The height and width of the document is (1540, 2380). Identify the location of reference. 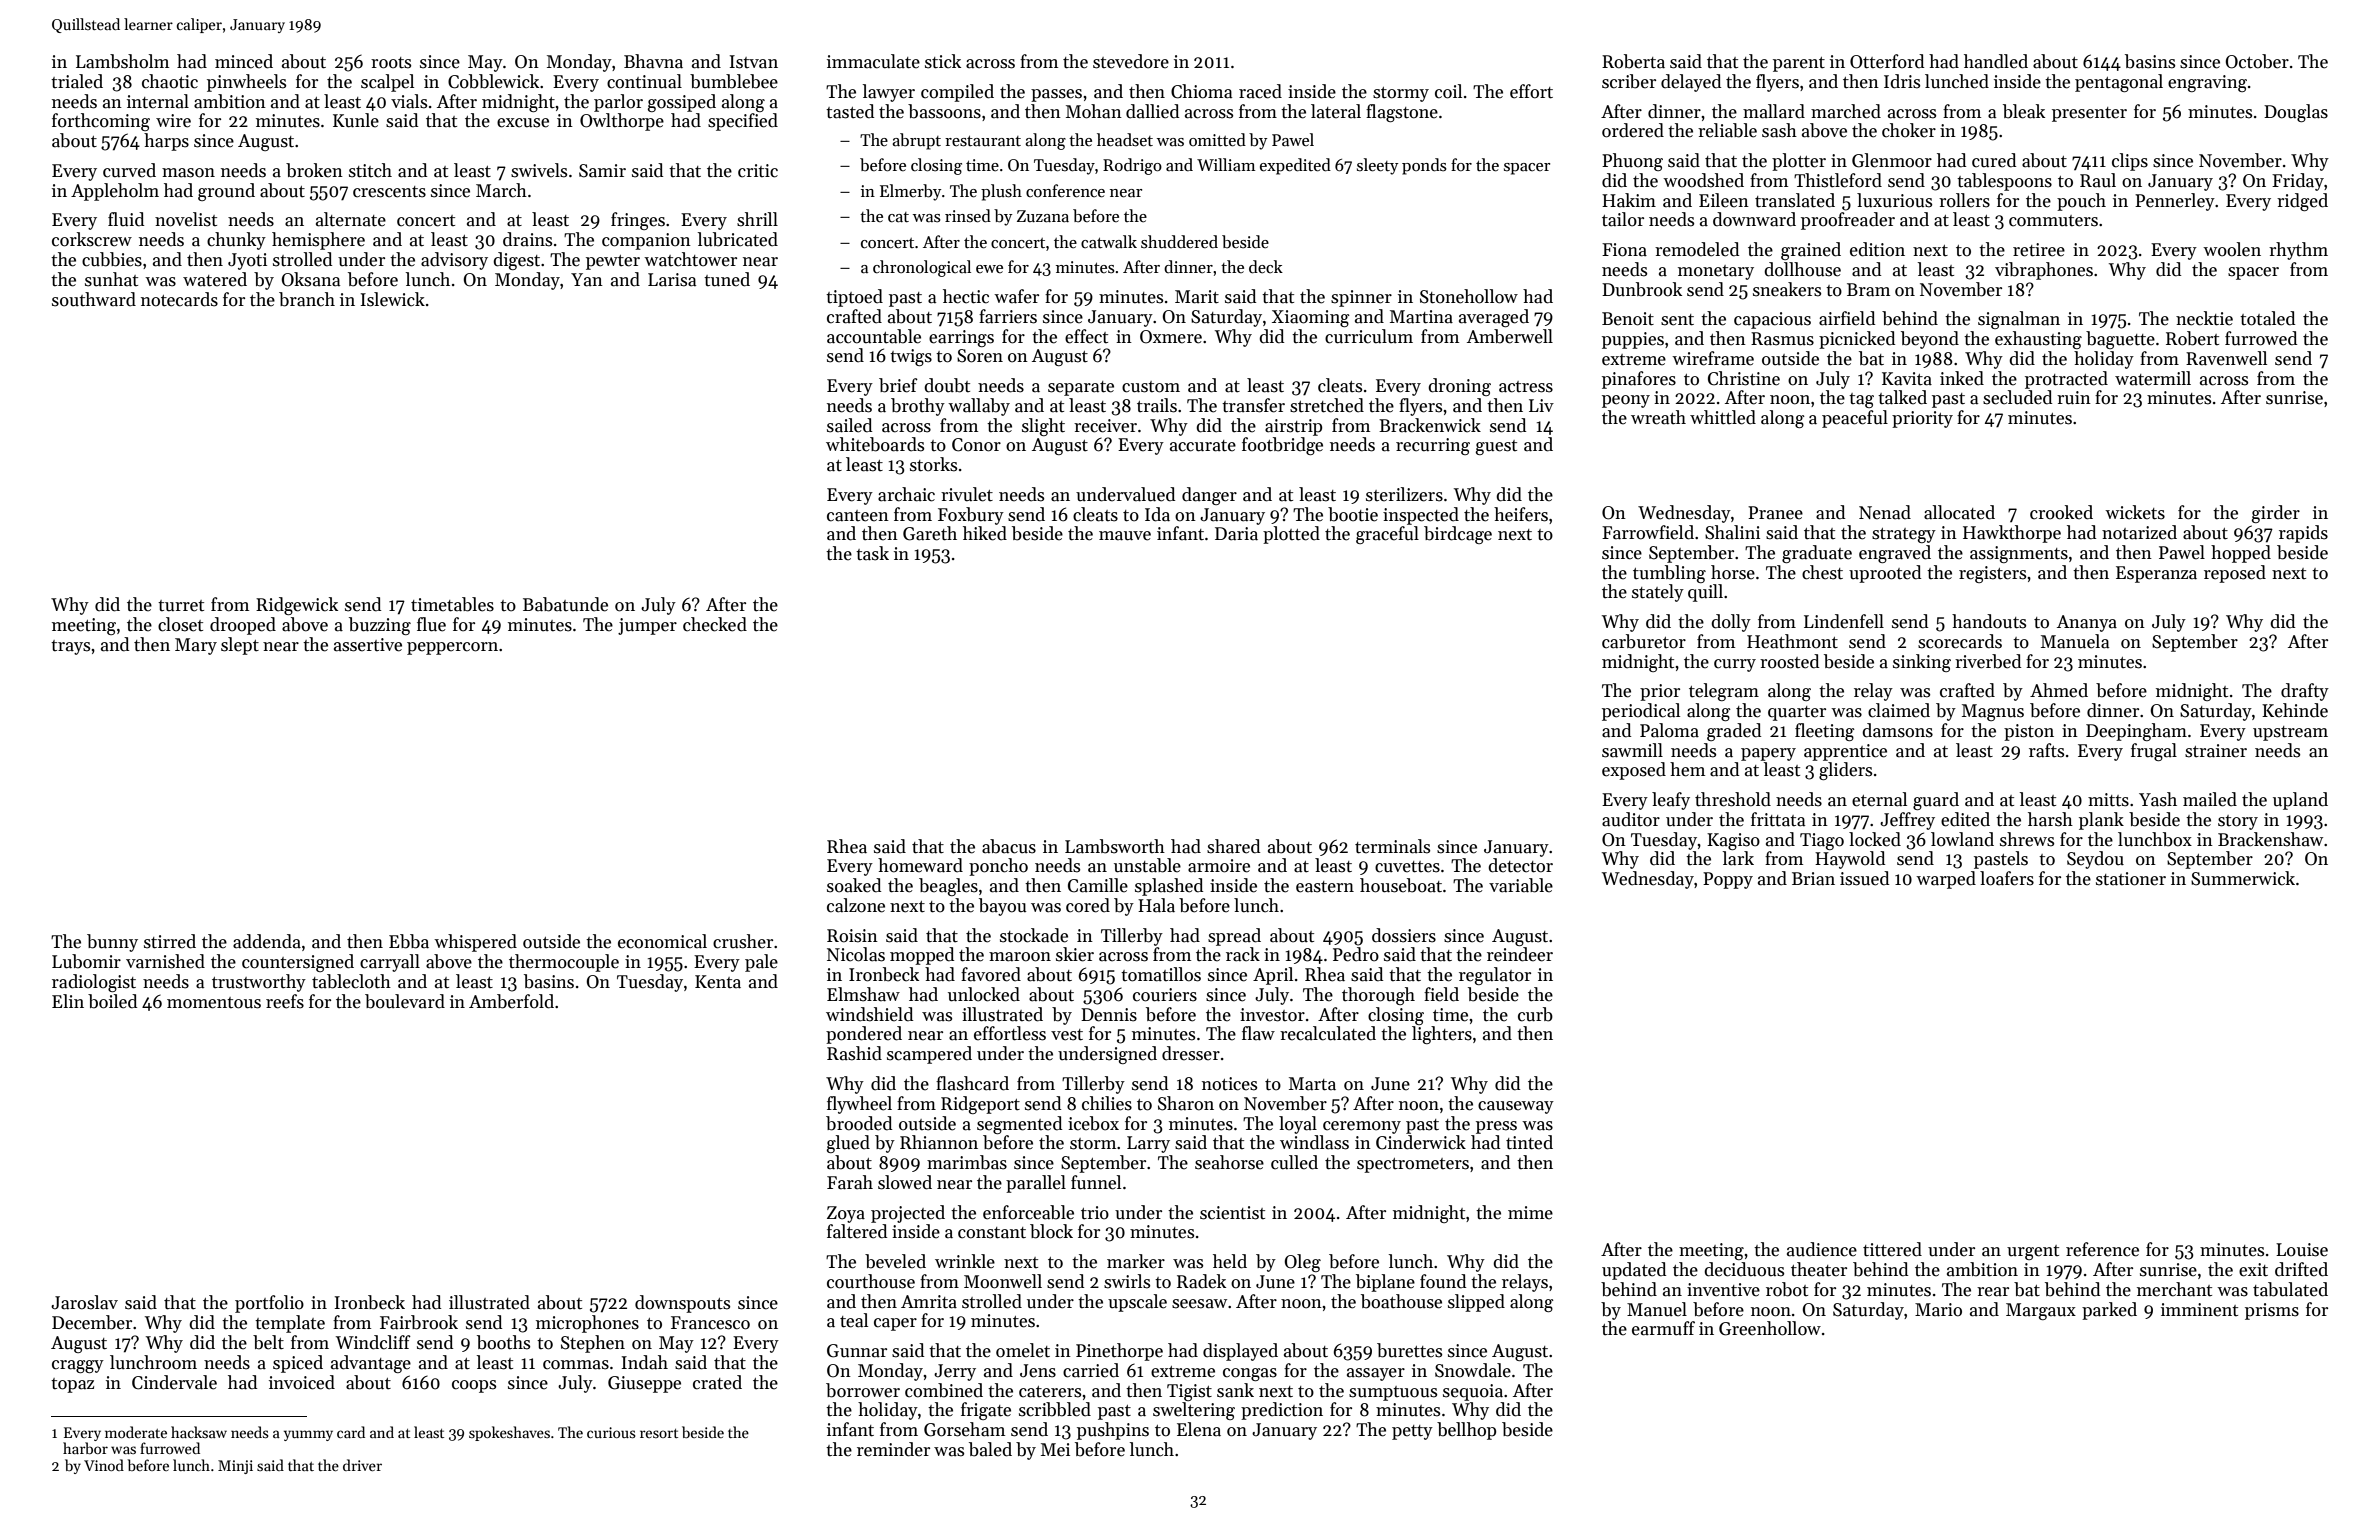
(2102, 1249).
